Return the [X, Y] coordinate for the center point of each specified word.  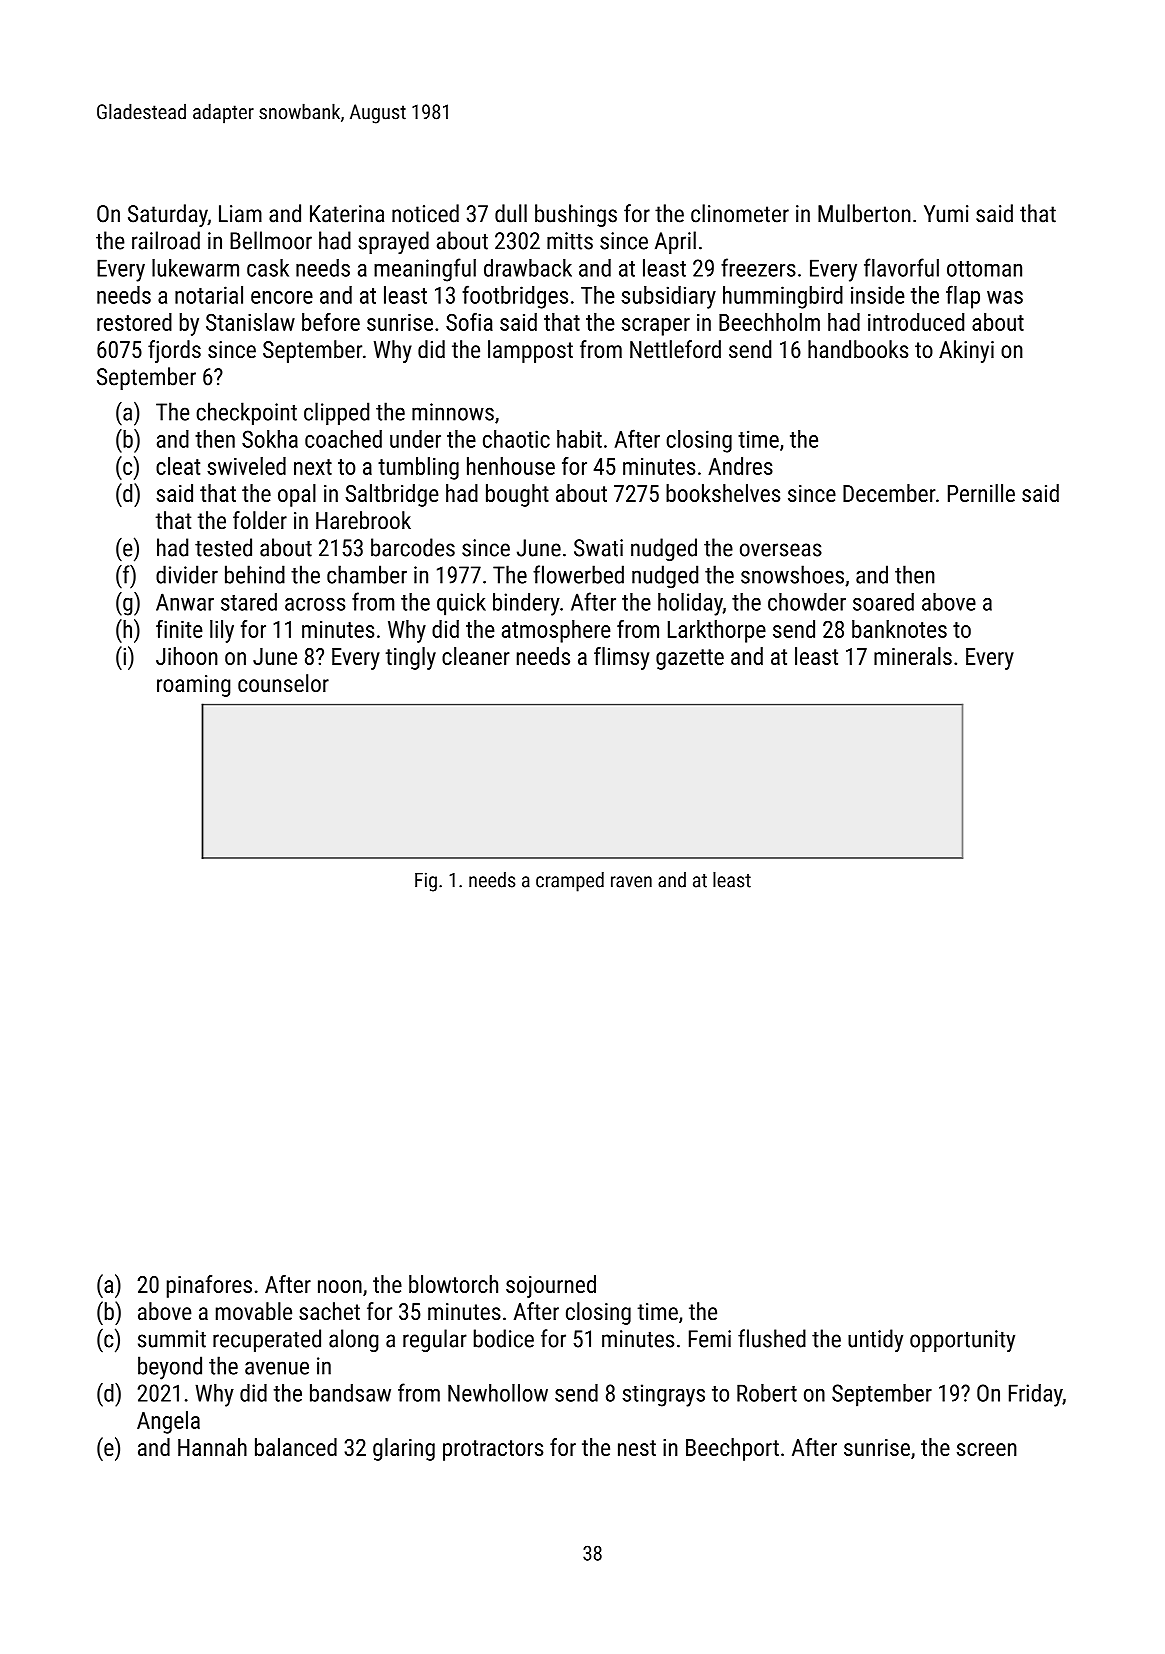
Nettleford [675, 349]
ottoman [984, 269]
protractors [493, 1450]
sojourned [551, 1286]
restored [134, 322]
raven [631, 882]
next [313, 467]
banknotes [899, 629]
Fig [426, 882]
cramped [570, 882]
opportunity [962, 1341]
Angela [168, 1422]
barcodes [413, 547]
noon [340, 1286]
